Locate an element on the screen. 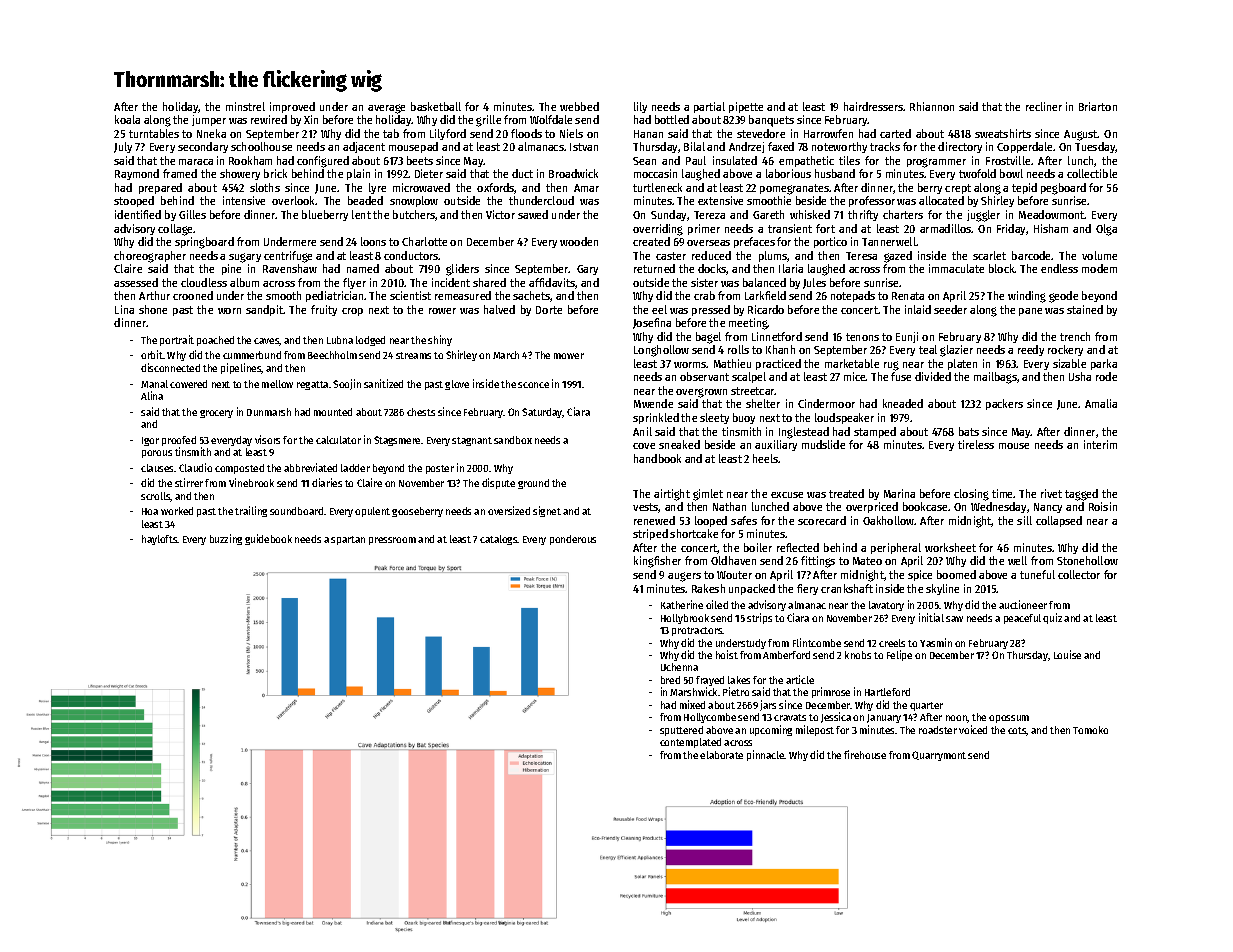  flyer is located at coordinates (354, 283).
